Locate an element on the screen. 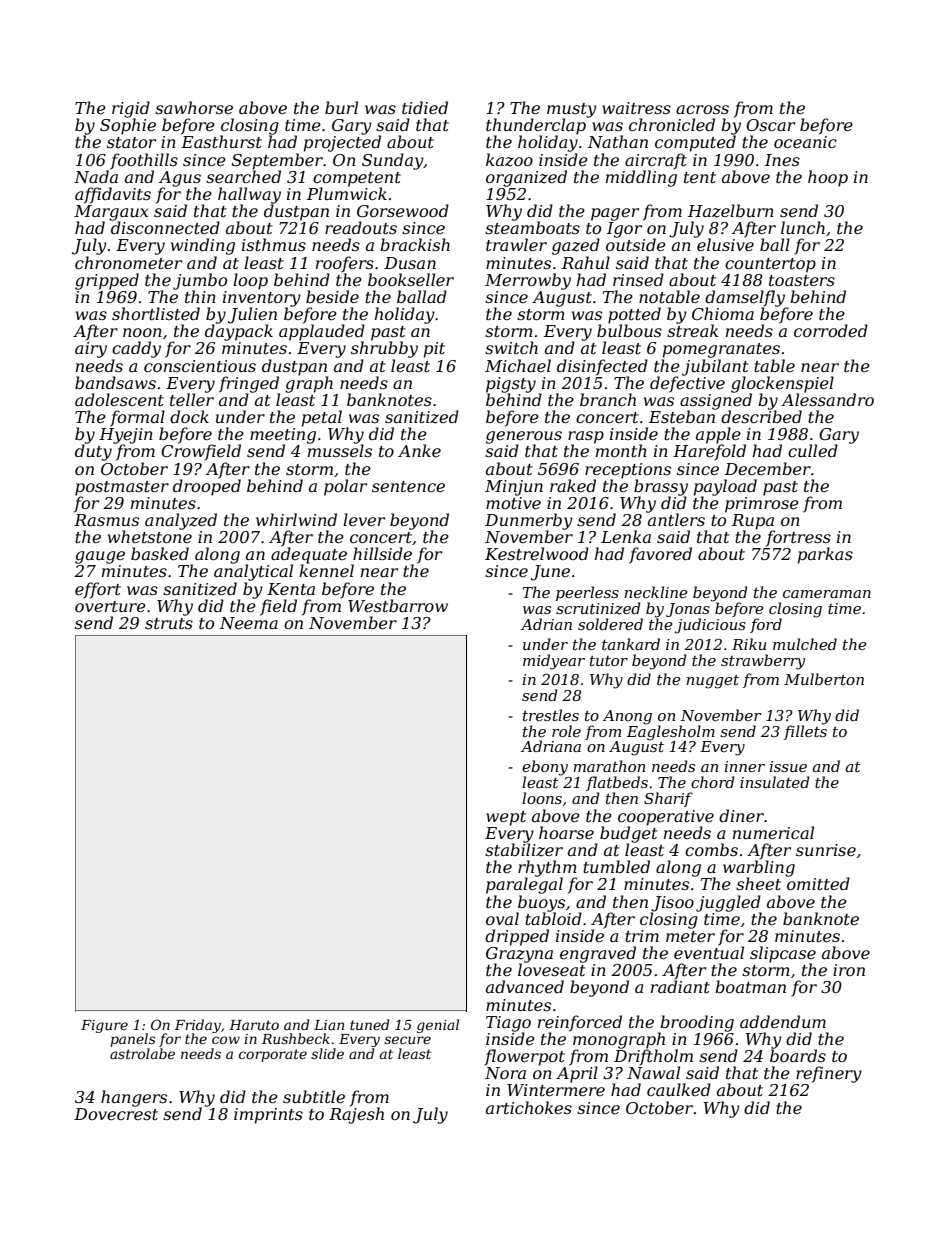  rigid is located at coordinates (131, 109).
